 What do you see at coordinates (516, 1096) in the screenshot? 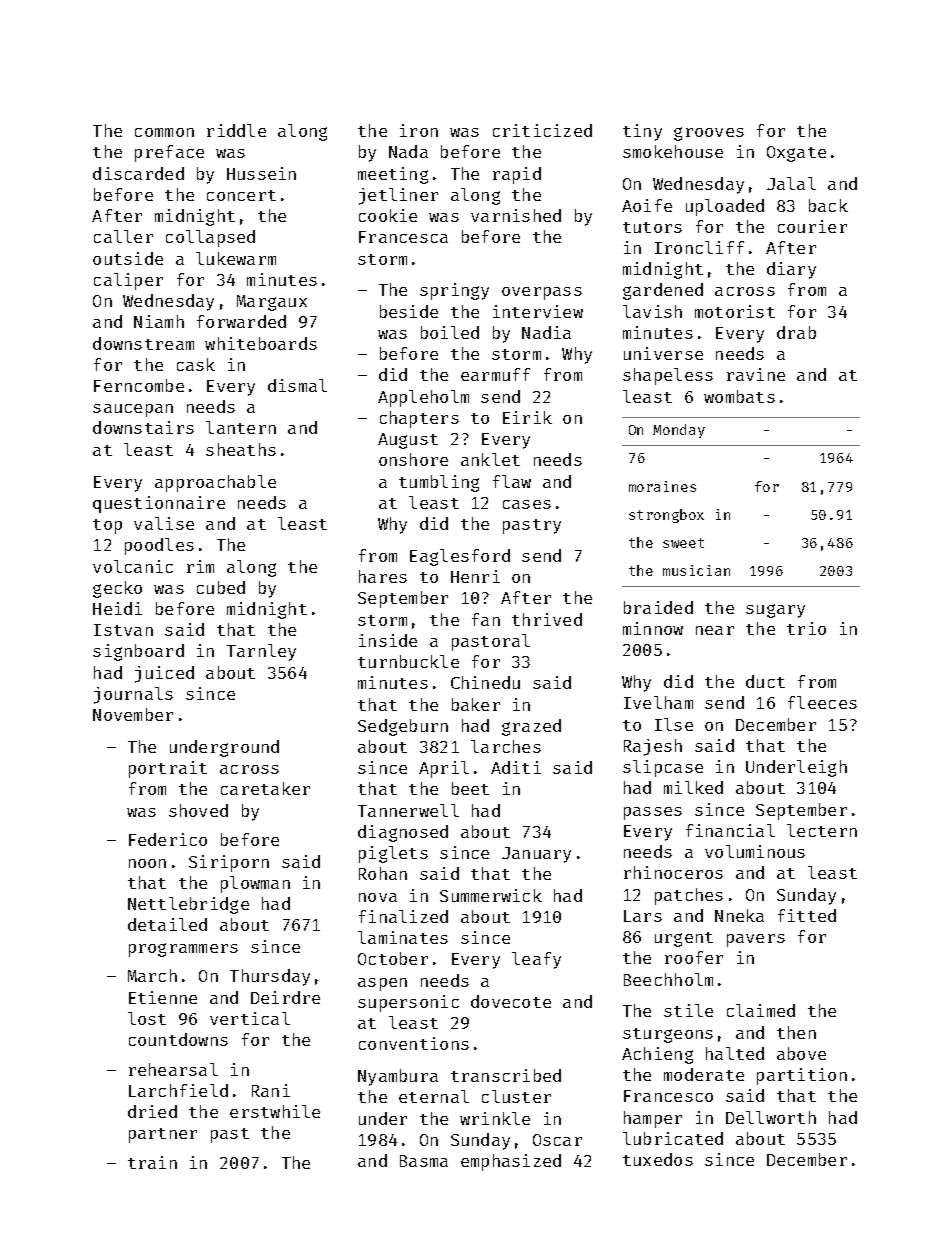
I see `cluster` at bounding box center [516, 1096].
